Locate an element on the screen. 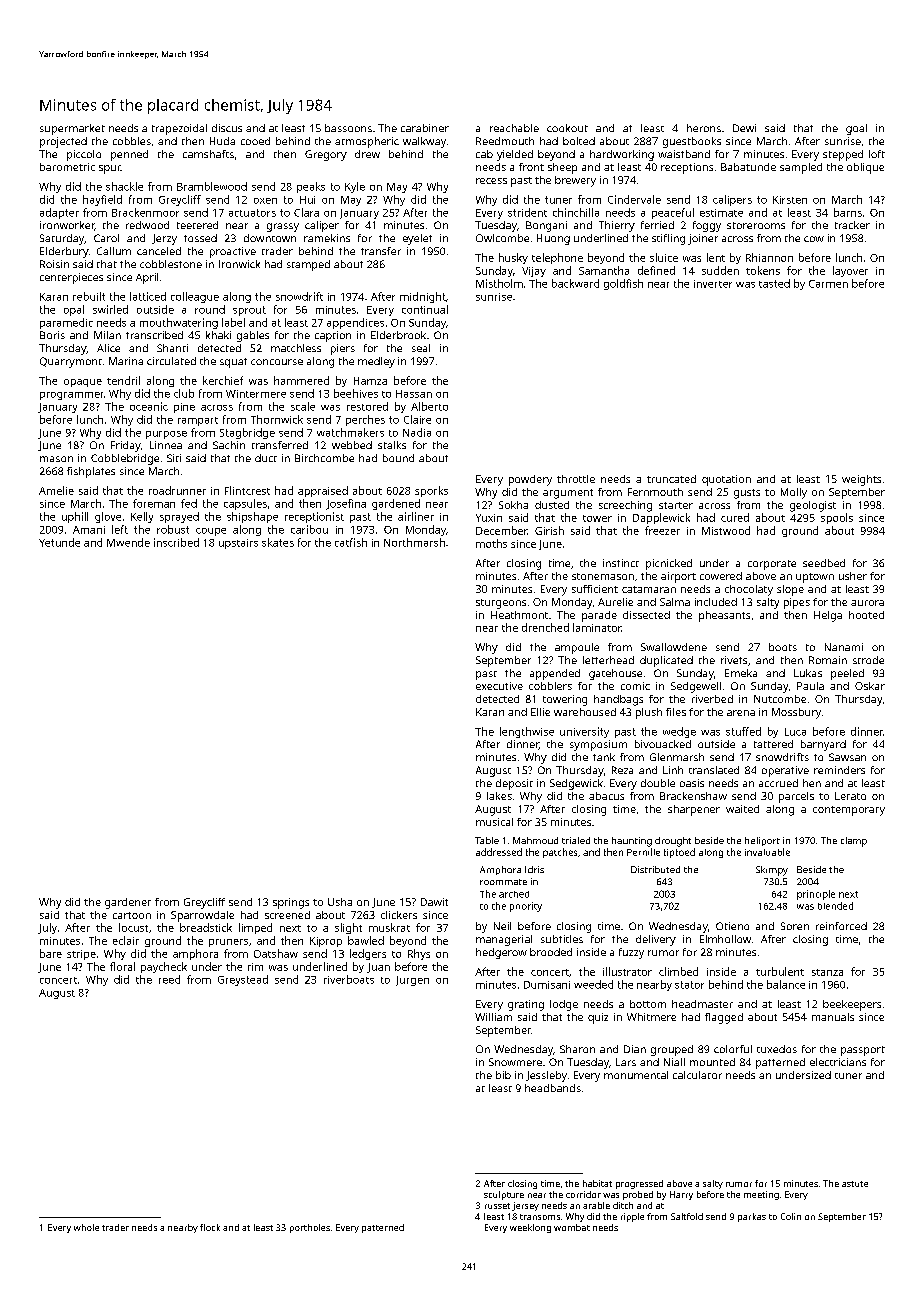 The height and width of the screenshot is (1308, 924). sculpture is located at coordinates (504, 1195).
